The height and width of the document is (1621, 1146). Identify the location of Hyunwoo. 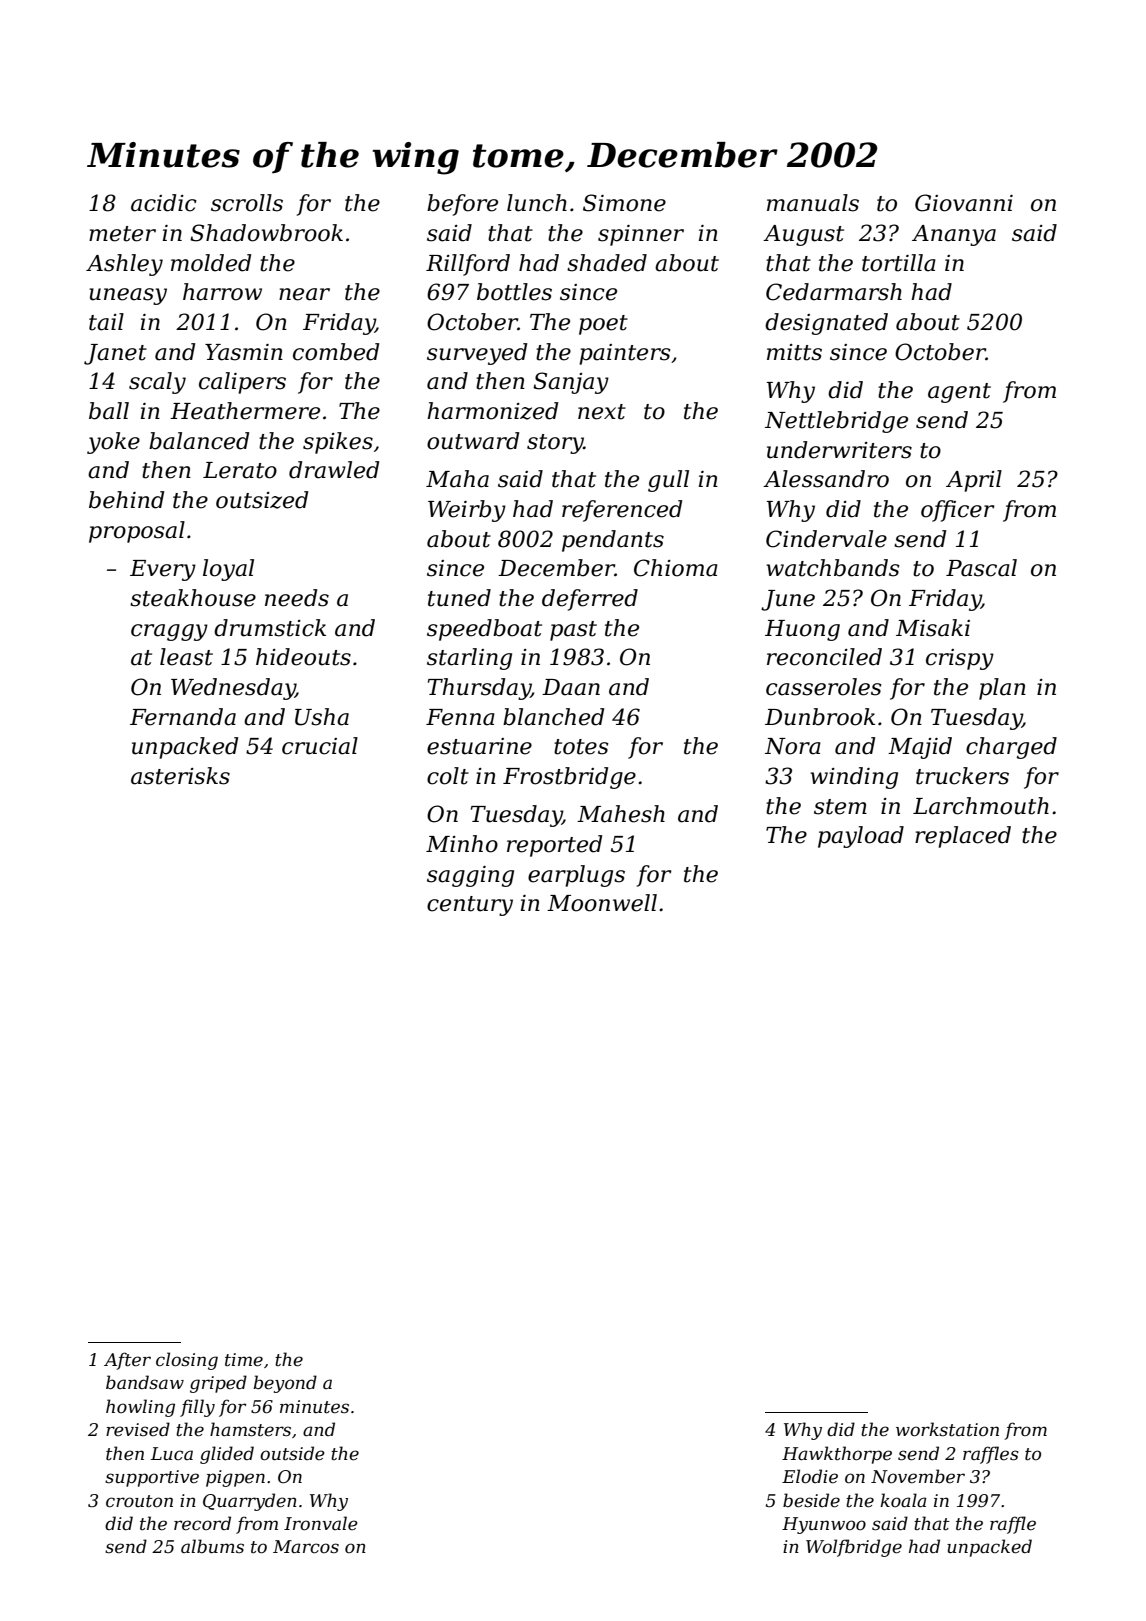
(824, 1525).
